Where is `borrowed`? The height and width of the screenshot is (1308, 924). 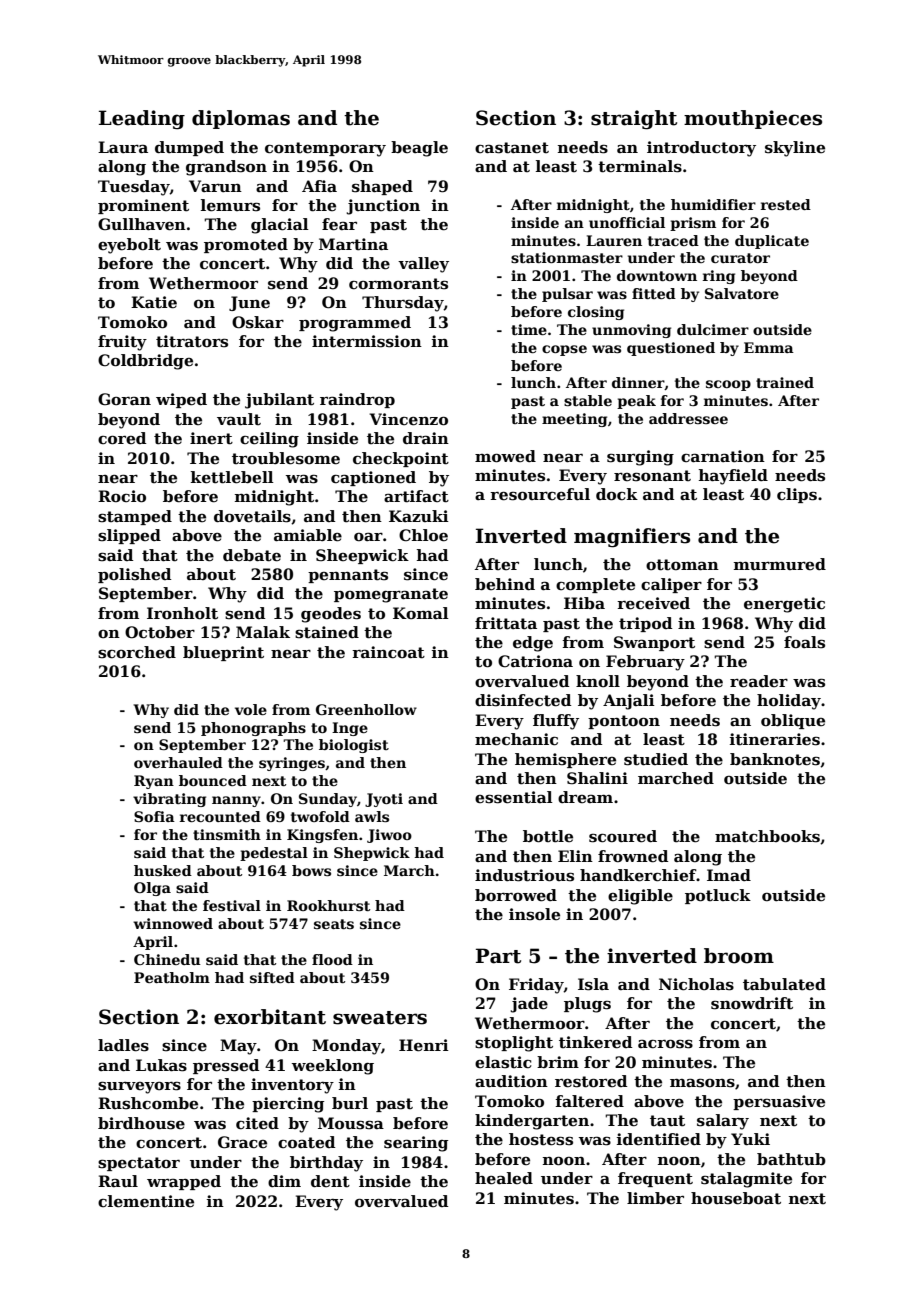 borrowed is located at coordinates (516, 895).
